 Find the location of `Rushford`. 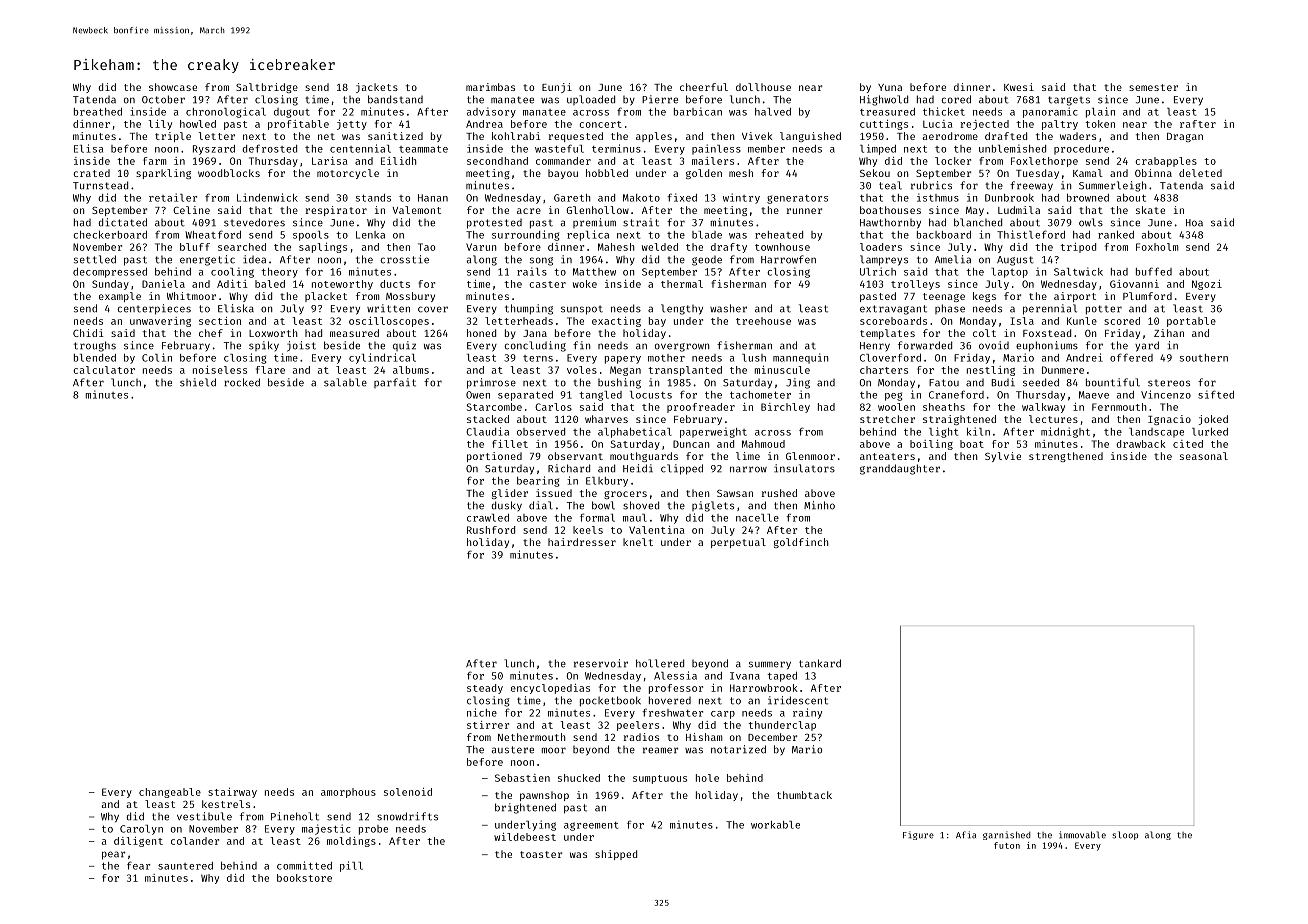

Rushford is located at coordinates (491, 530).
